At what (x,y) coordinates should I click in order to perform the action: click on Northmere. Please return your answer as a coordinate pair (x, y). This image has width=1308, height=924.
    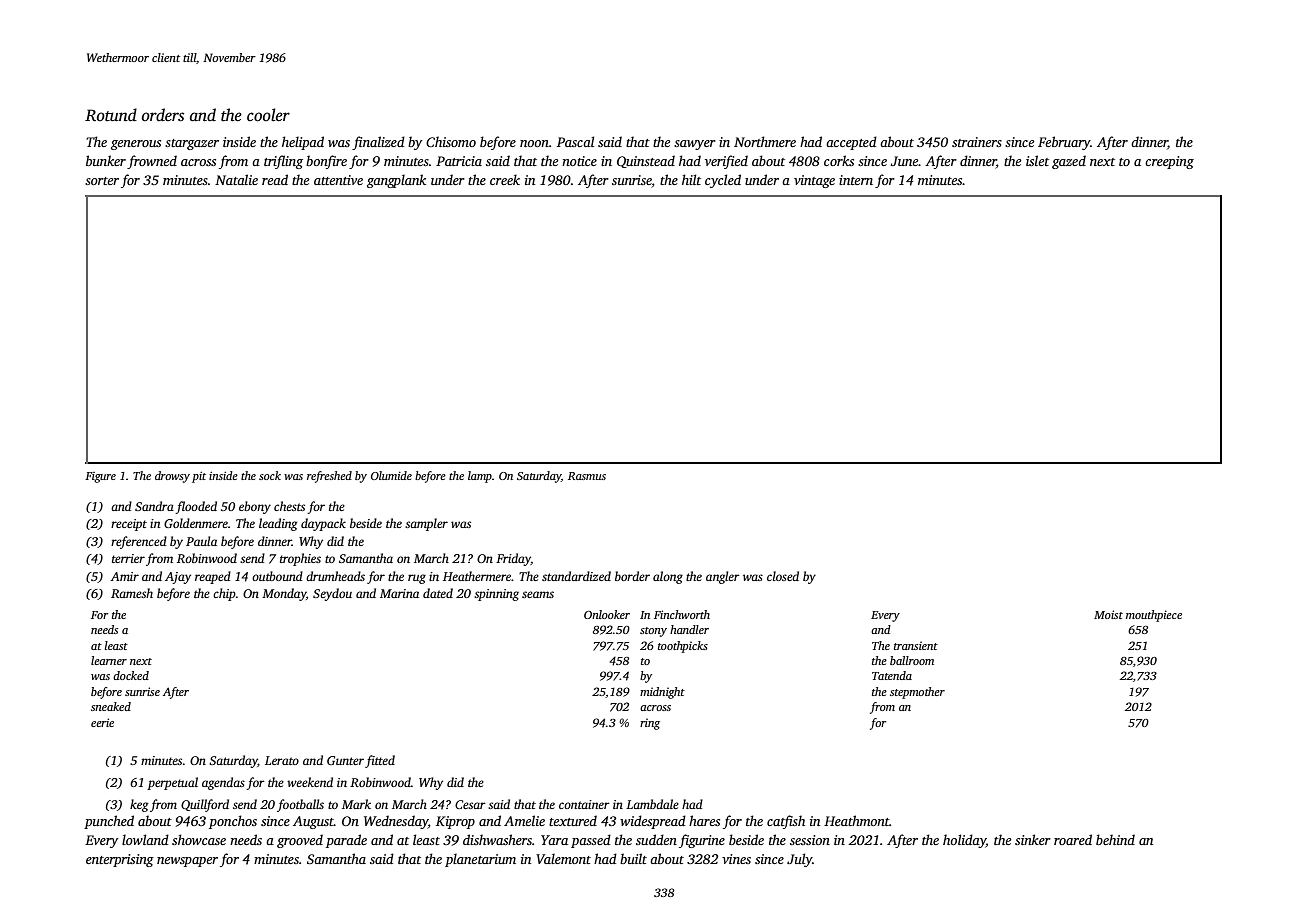
    Looking at the image, I should click on (765, 141).
